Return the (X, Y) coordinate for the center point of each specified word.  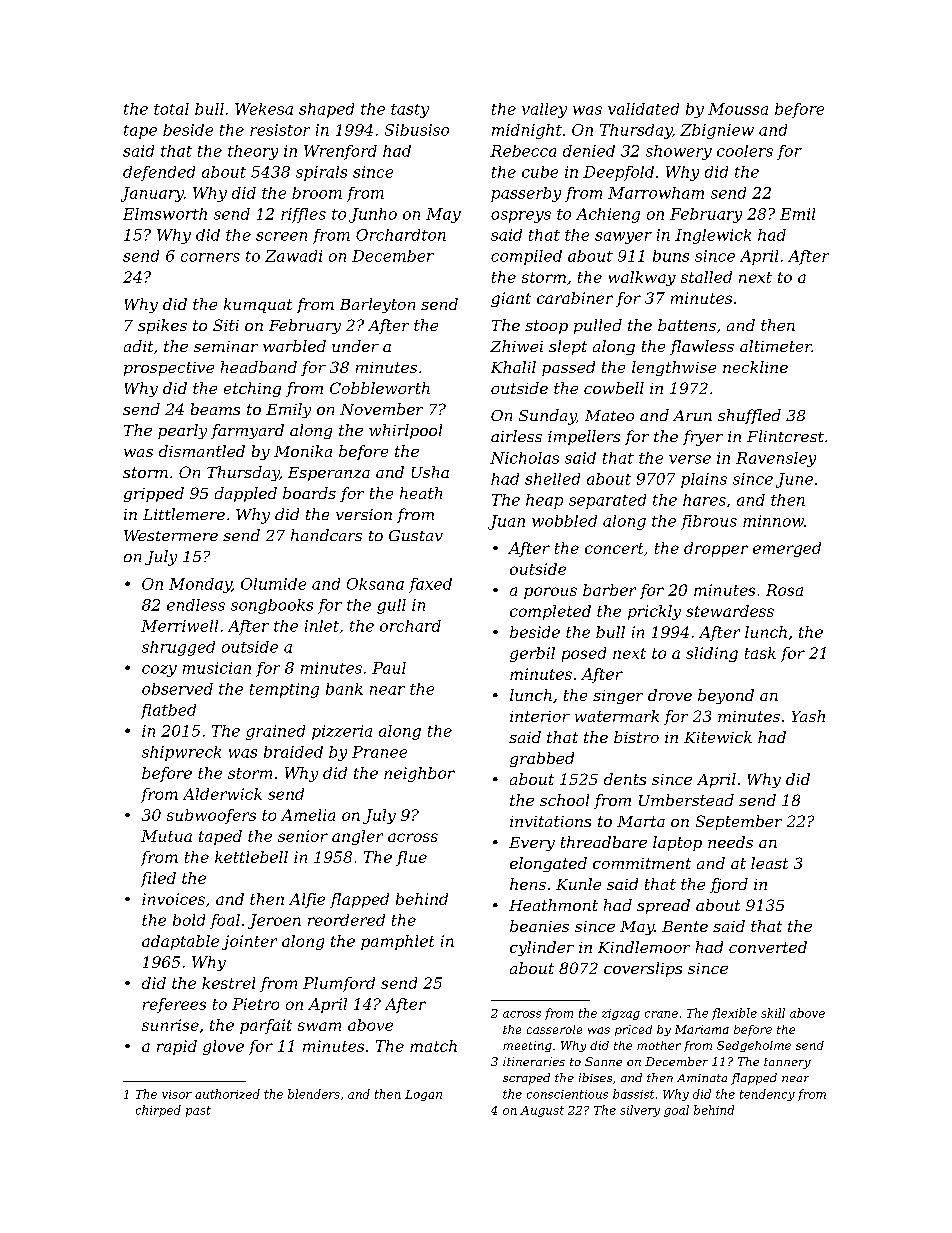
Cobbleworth (380, 388)
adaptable (180, 942)
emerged (787, 549)
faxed (430, 585)
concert (614, 548)
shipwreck (181, 753)
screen (281, 236)
